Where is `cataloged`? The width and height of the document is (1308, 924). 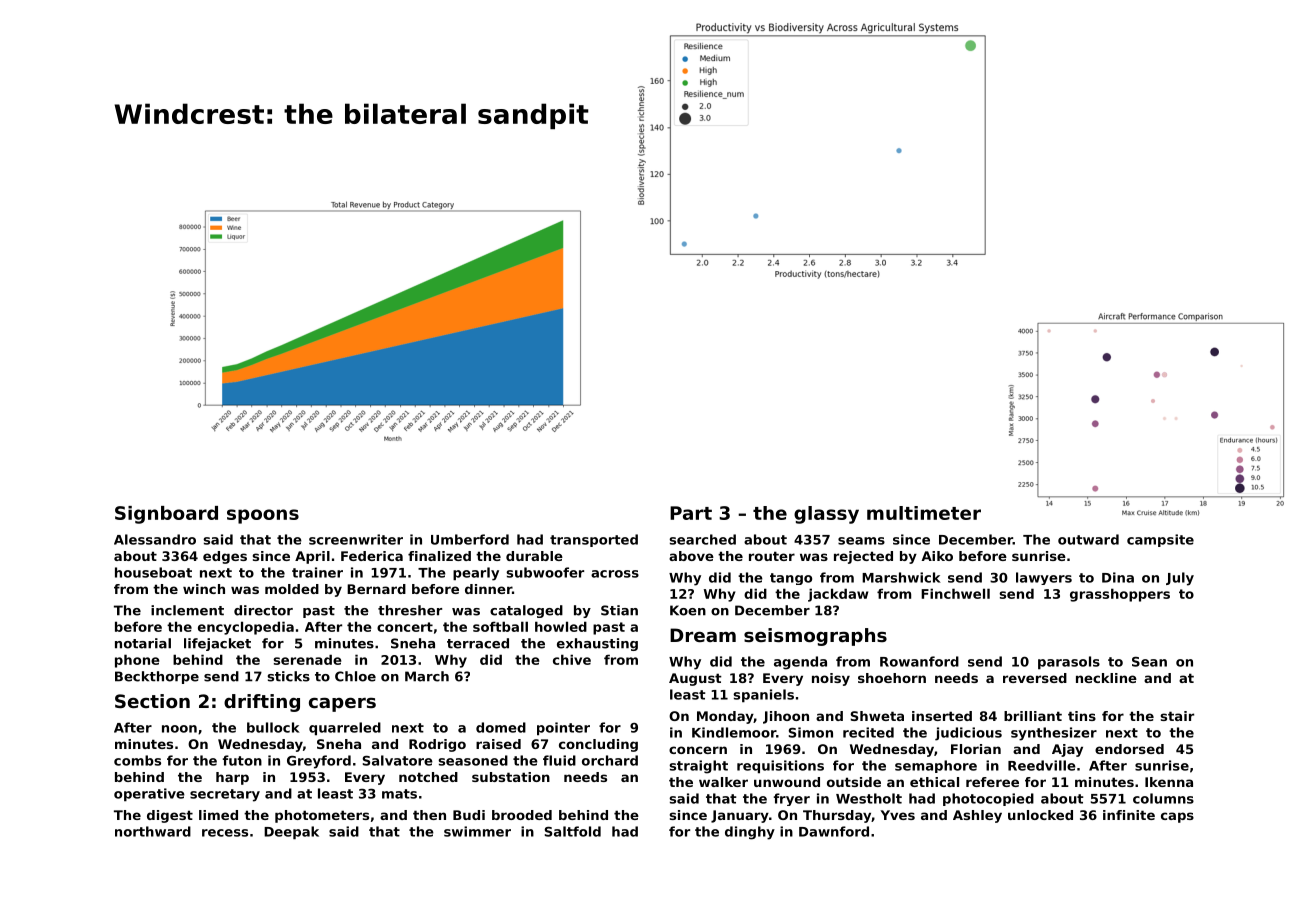 cataloged is located at coordinates (526, 611).
